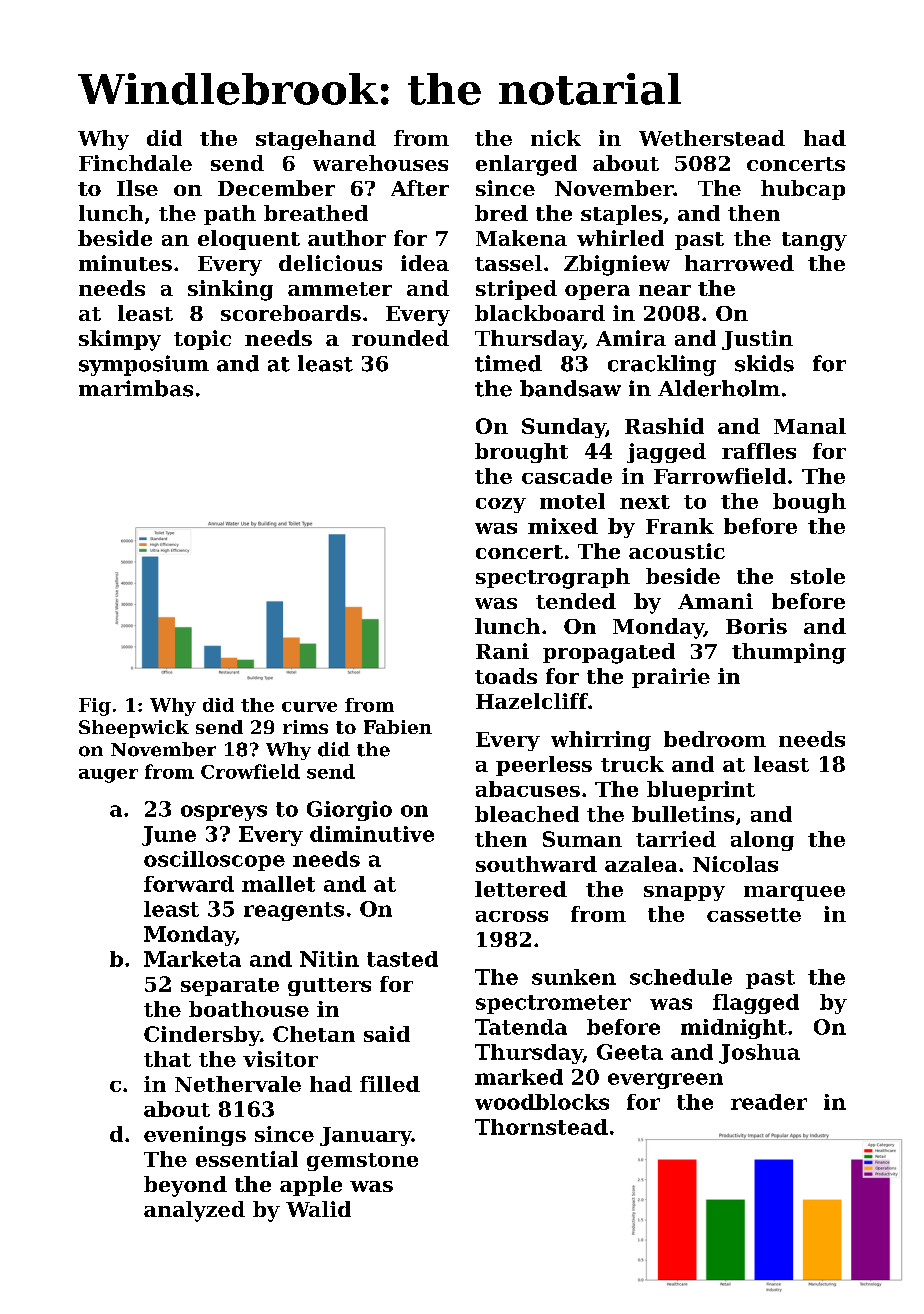 This screenshot has width=924, height=1314. Describe the element at coordinates (402, 959) in the screenshot. I see `tasted` at that location.
